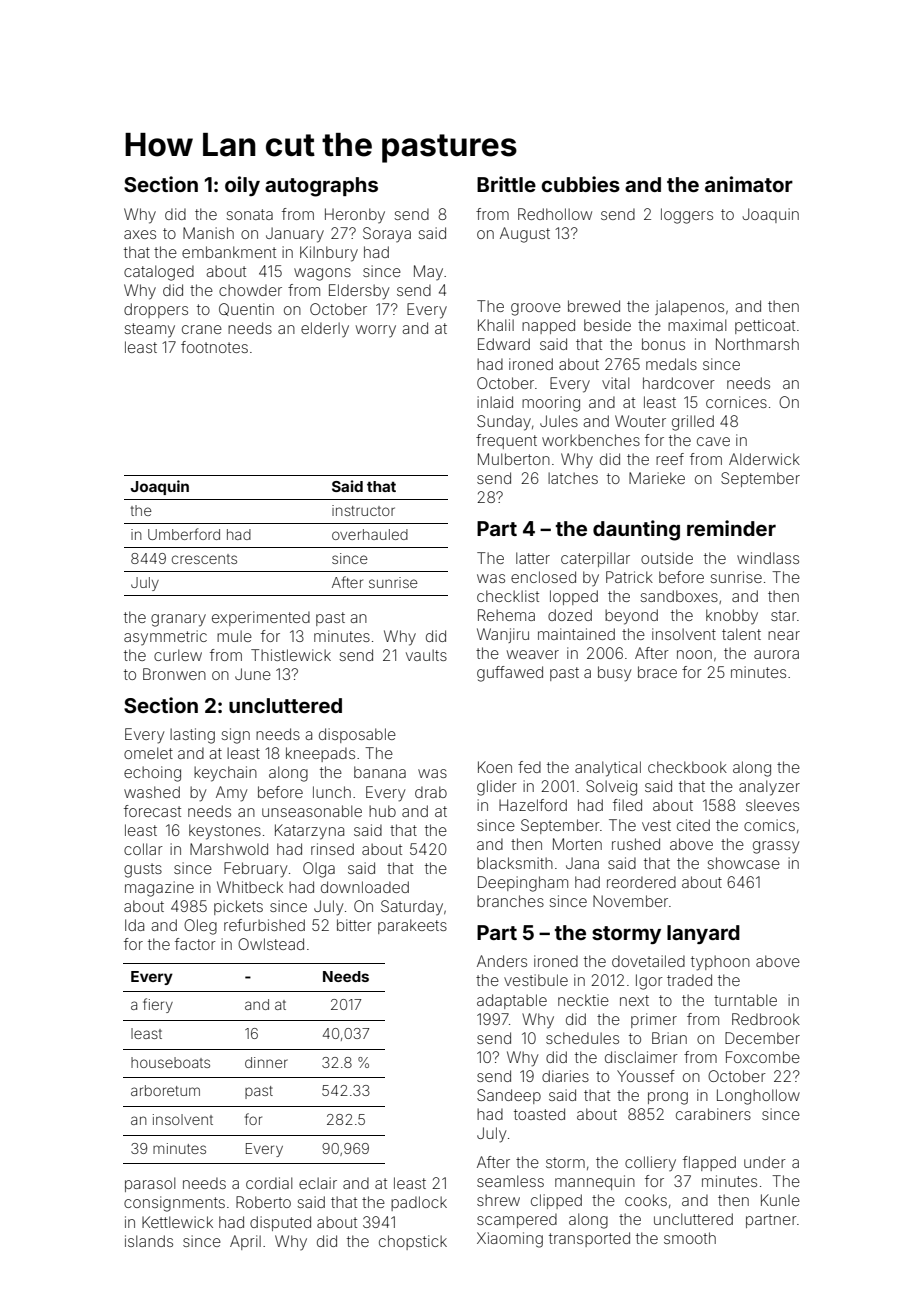 The width and height of the page is (924, 1308). What do you see at coordinates (184, 534) in the page?
I see `Umberford` at bounding box center [184, 534].
